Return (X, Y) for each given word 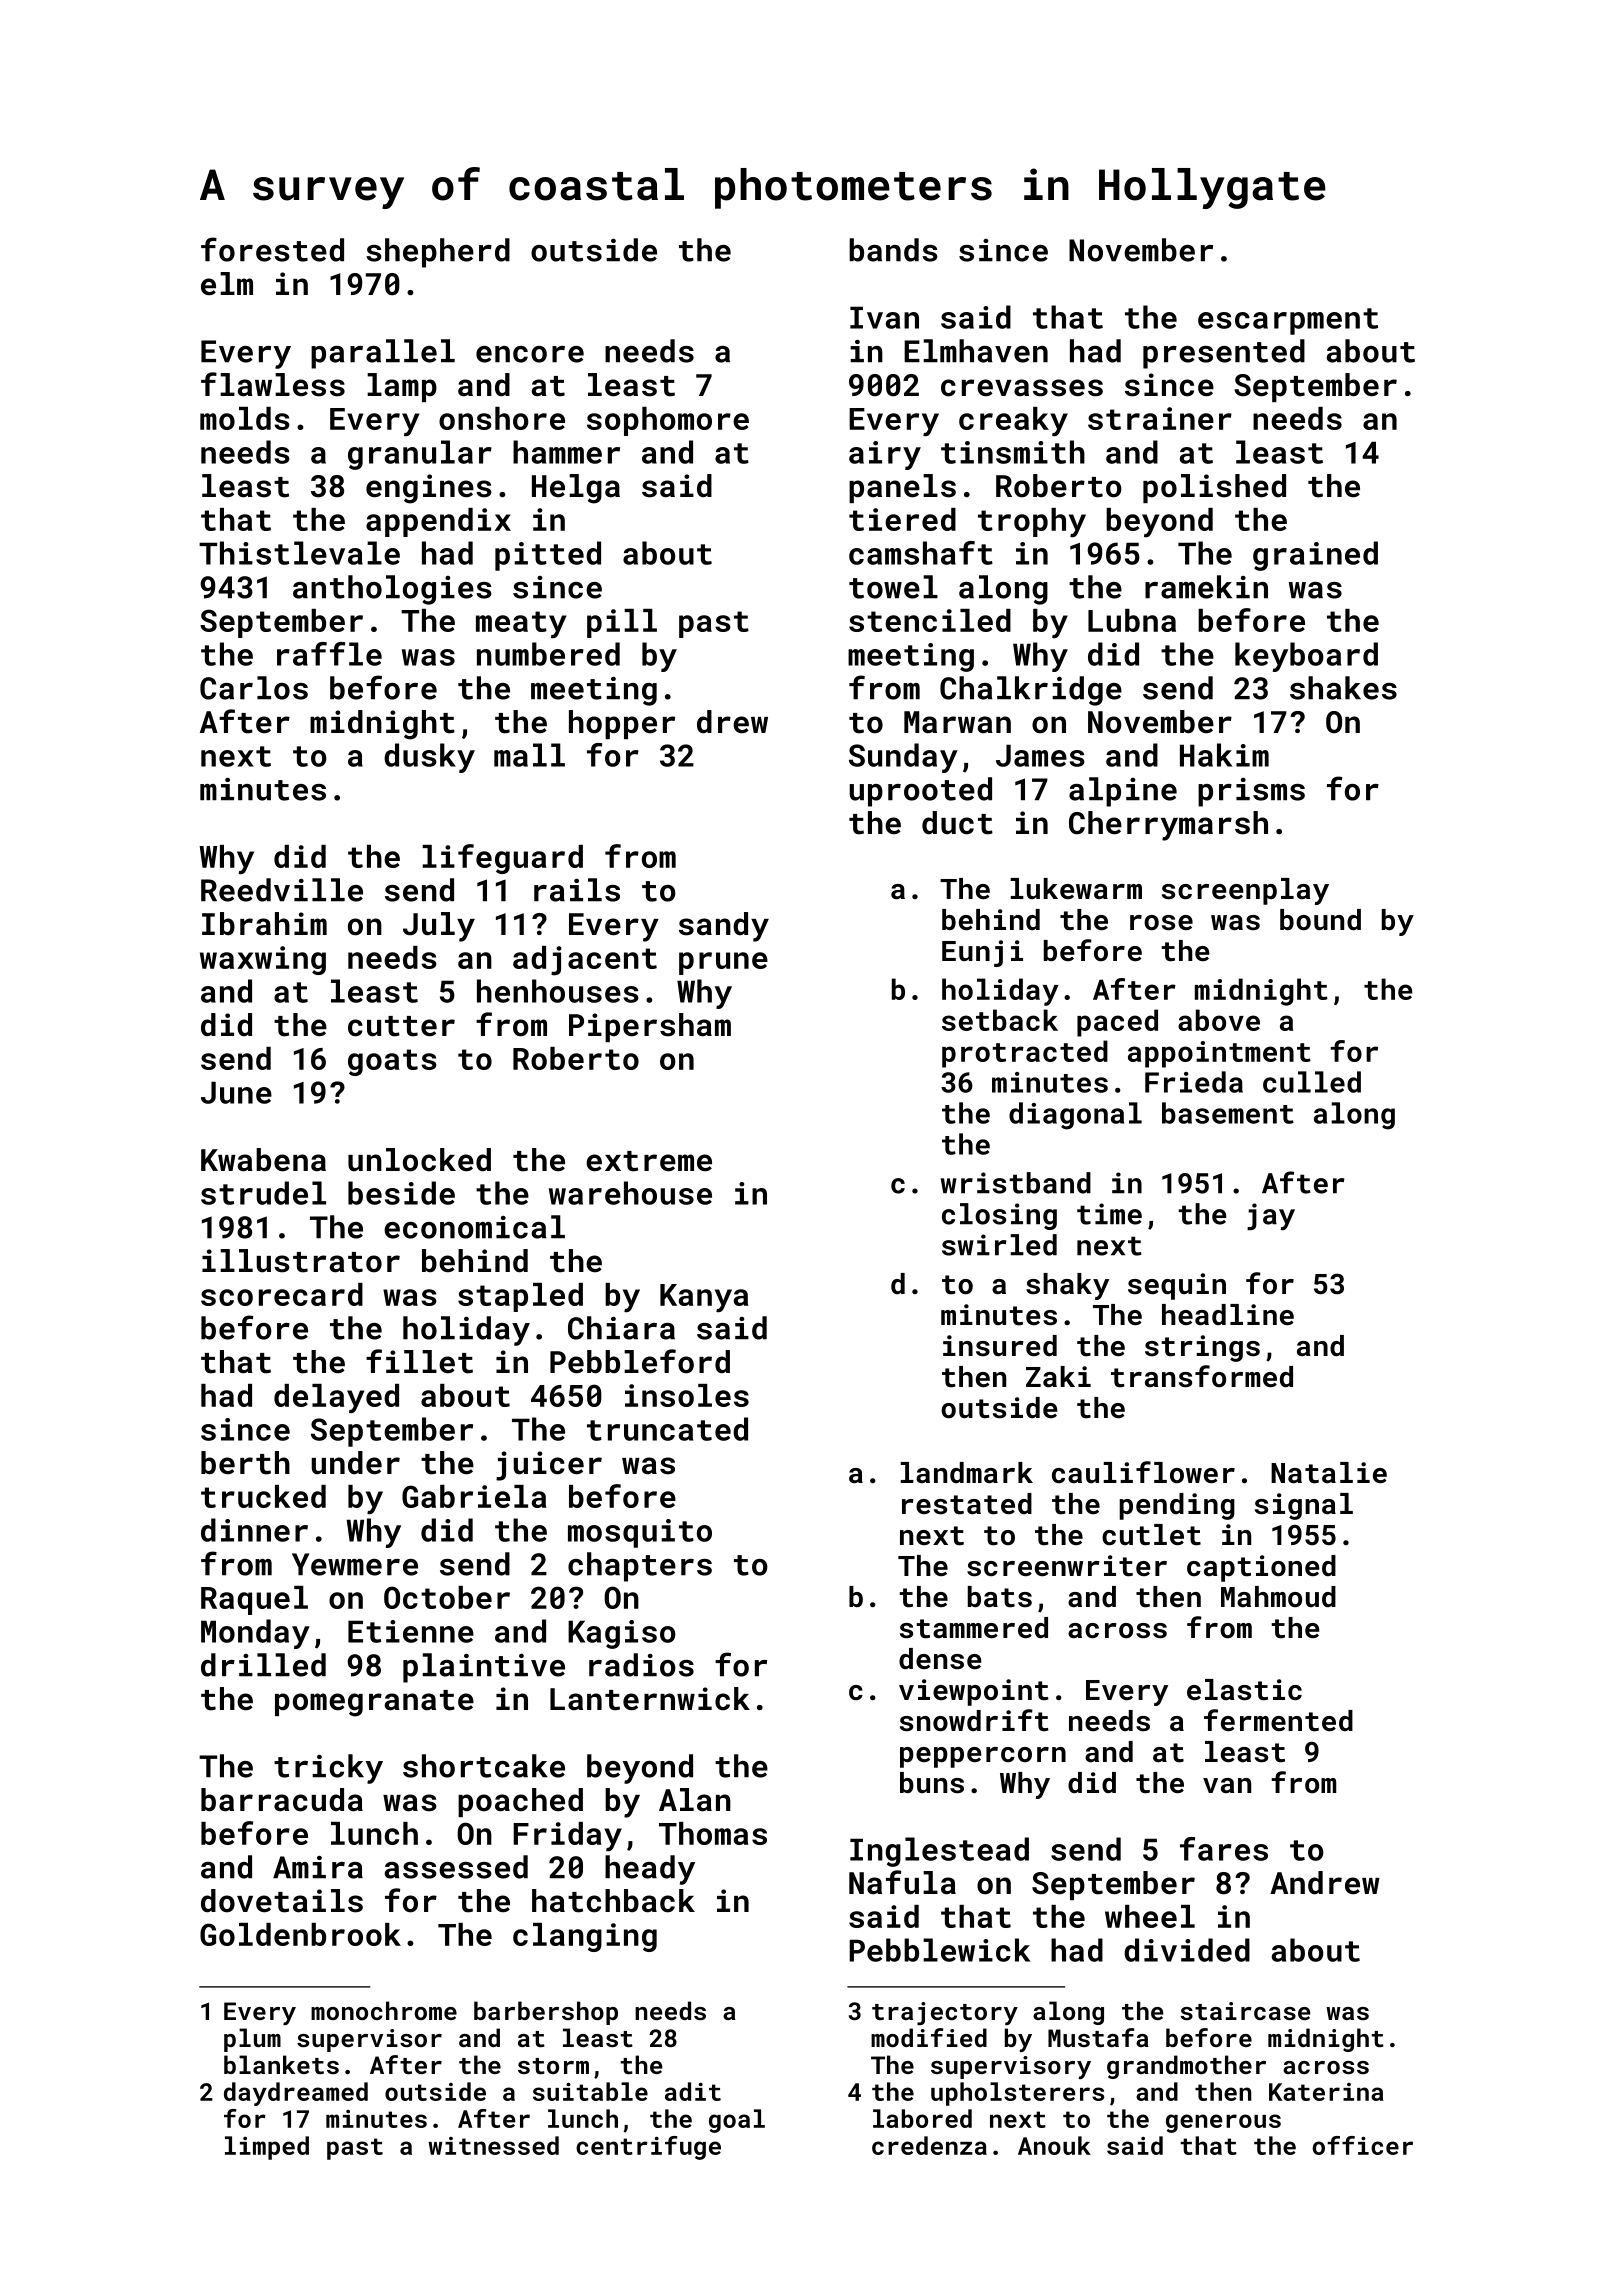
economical (474, 1227)
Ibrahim (264, 924)
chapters (640, 1567)
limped (267, 2148)
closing (999, 1216)
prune (723, 963)
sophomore (668, 421)
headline (1228, 1315)
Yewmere (355, 1564)
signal (1304, 1506)
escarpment (1288, 321)
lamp (402, 387)
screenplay (1245, 891)
